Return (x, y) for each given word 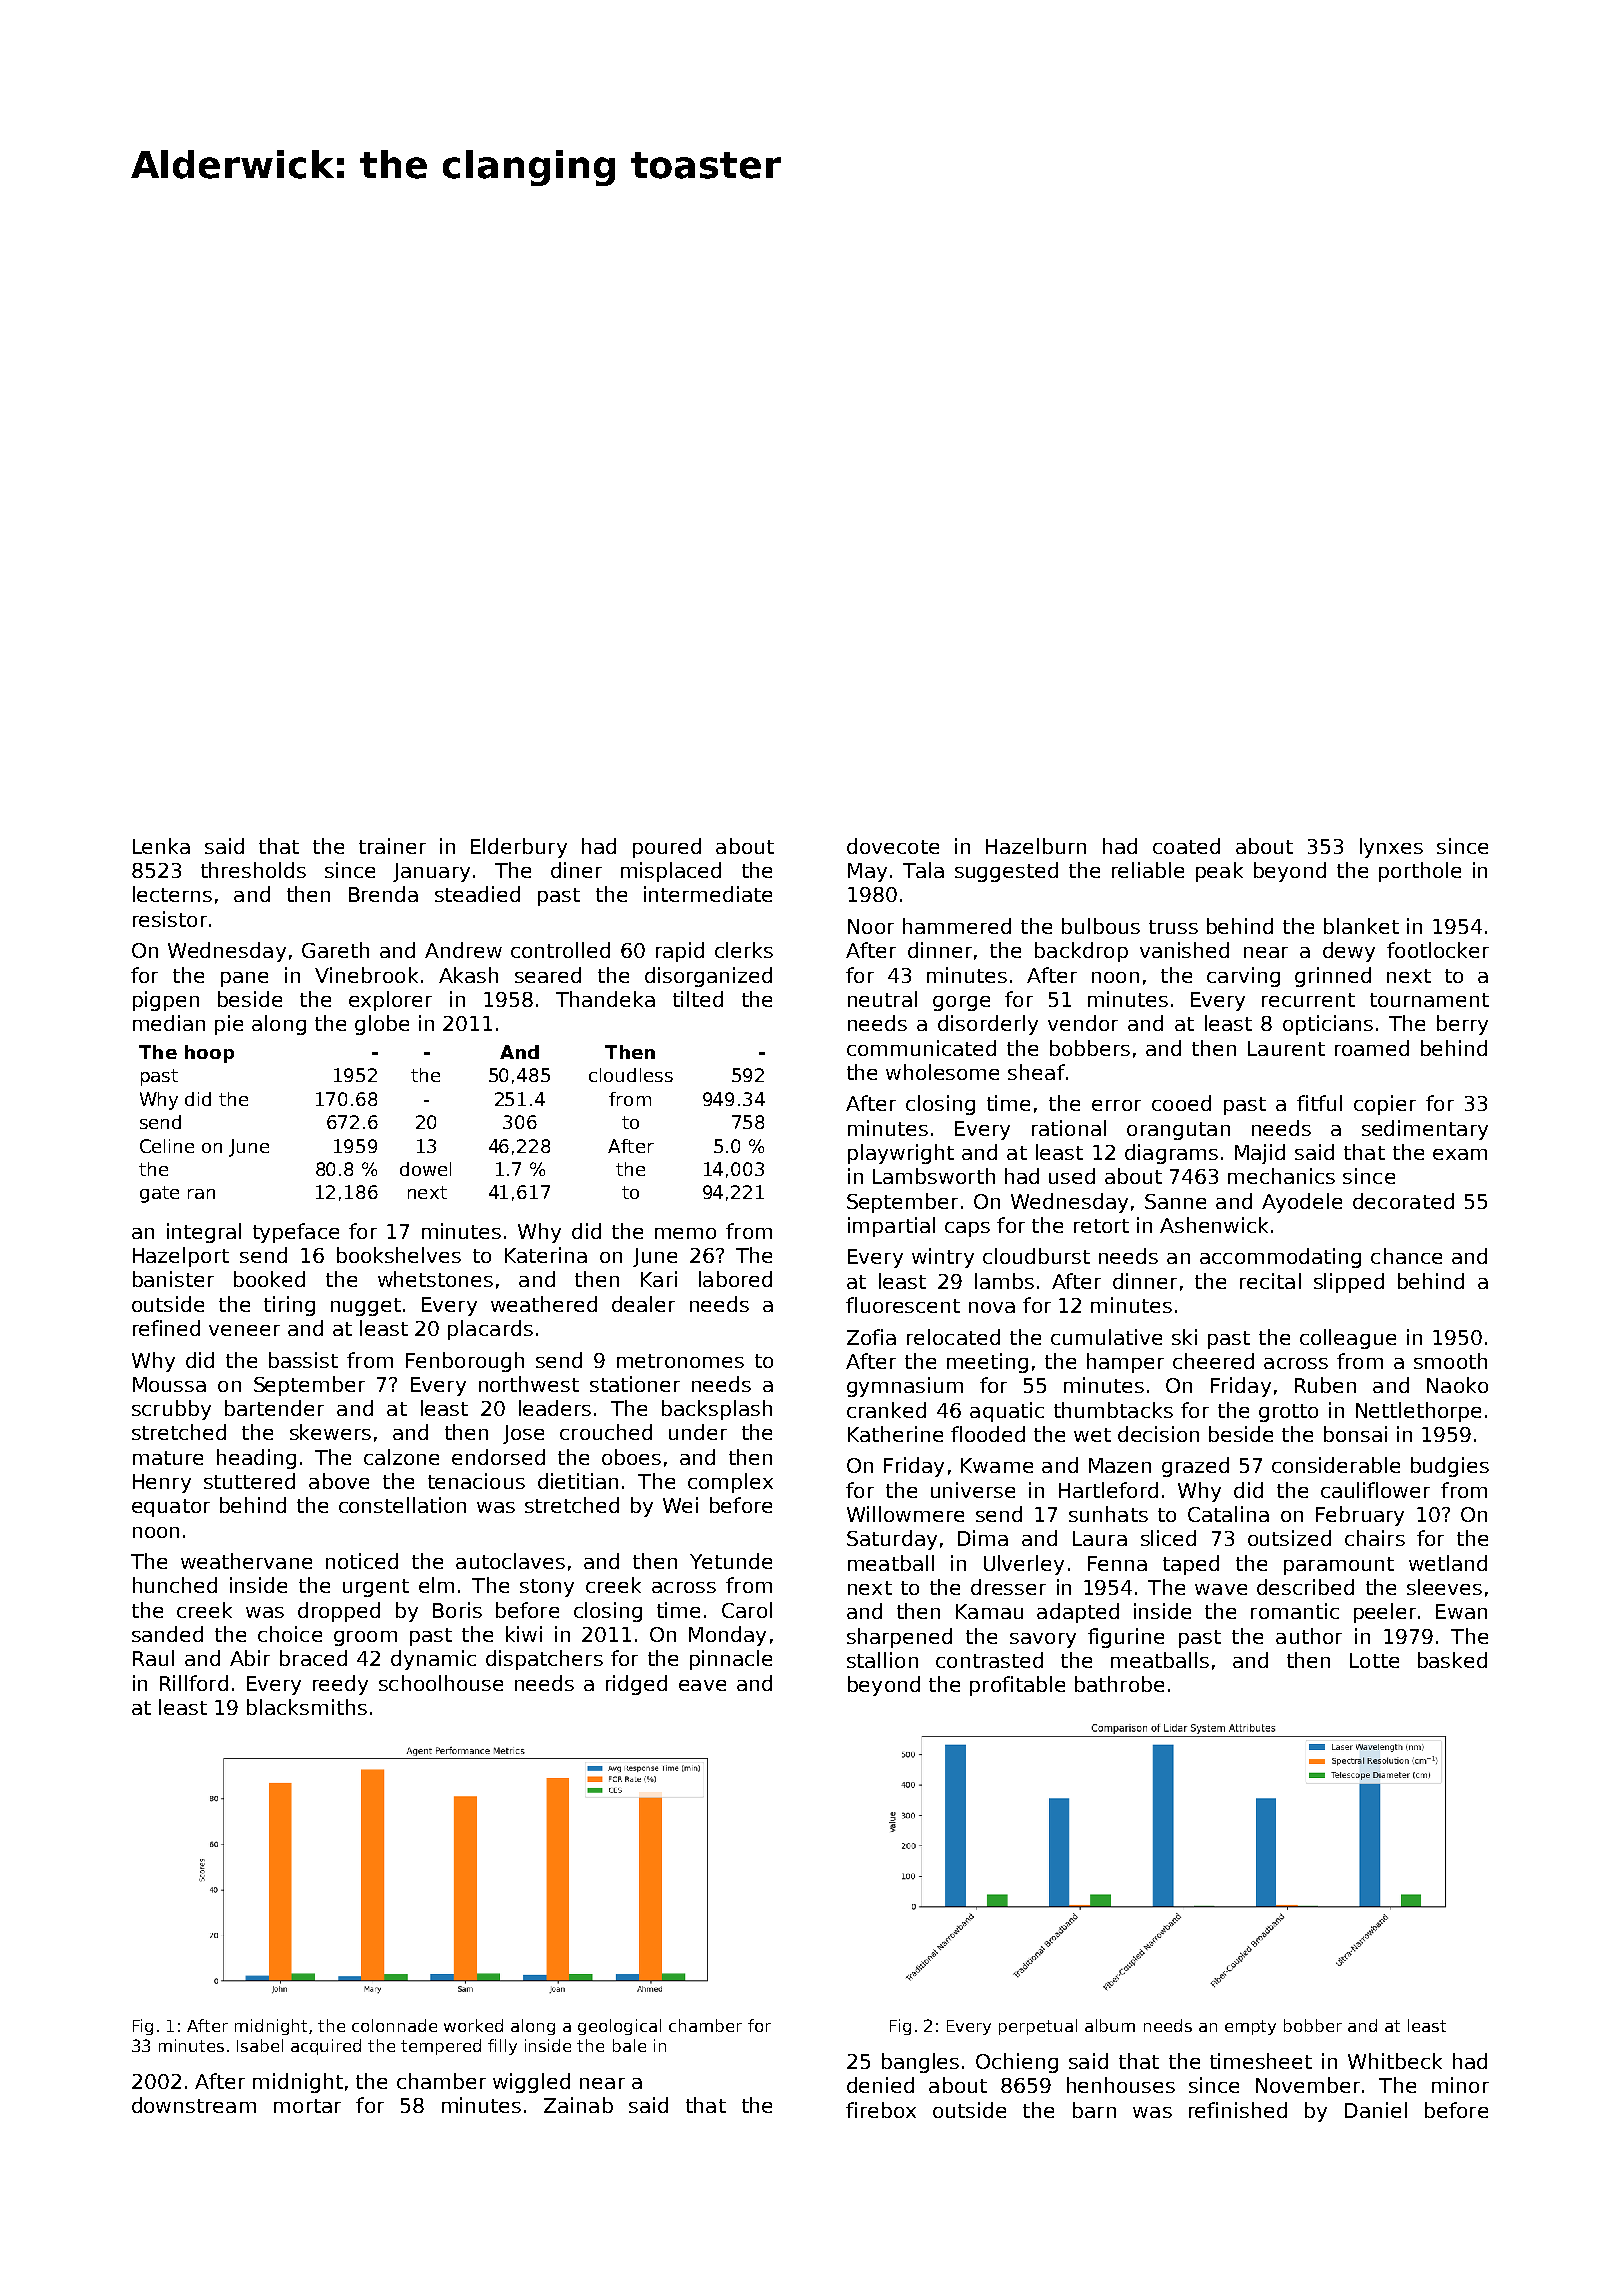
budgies (1450, 1467)
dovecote (893, 846)
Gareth (335, 950)
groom (365, 1638)
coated (1186, 846)
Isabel (260, 2045)
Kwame (997, 1465)
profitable (1017, 1686)
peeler (1385, 1613)
